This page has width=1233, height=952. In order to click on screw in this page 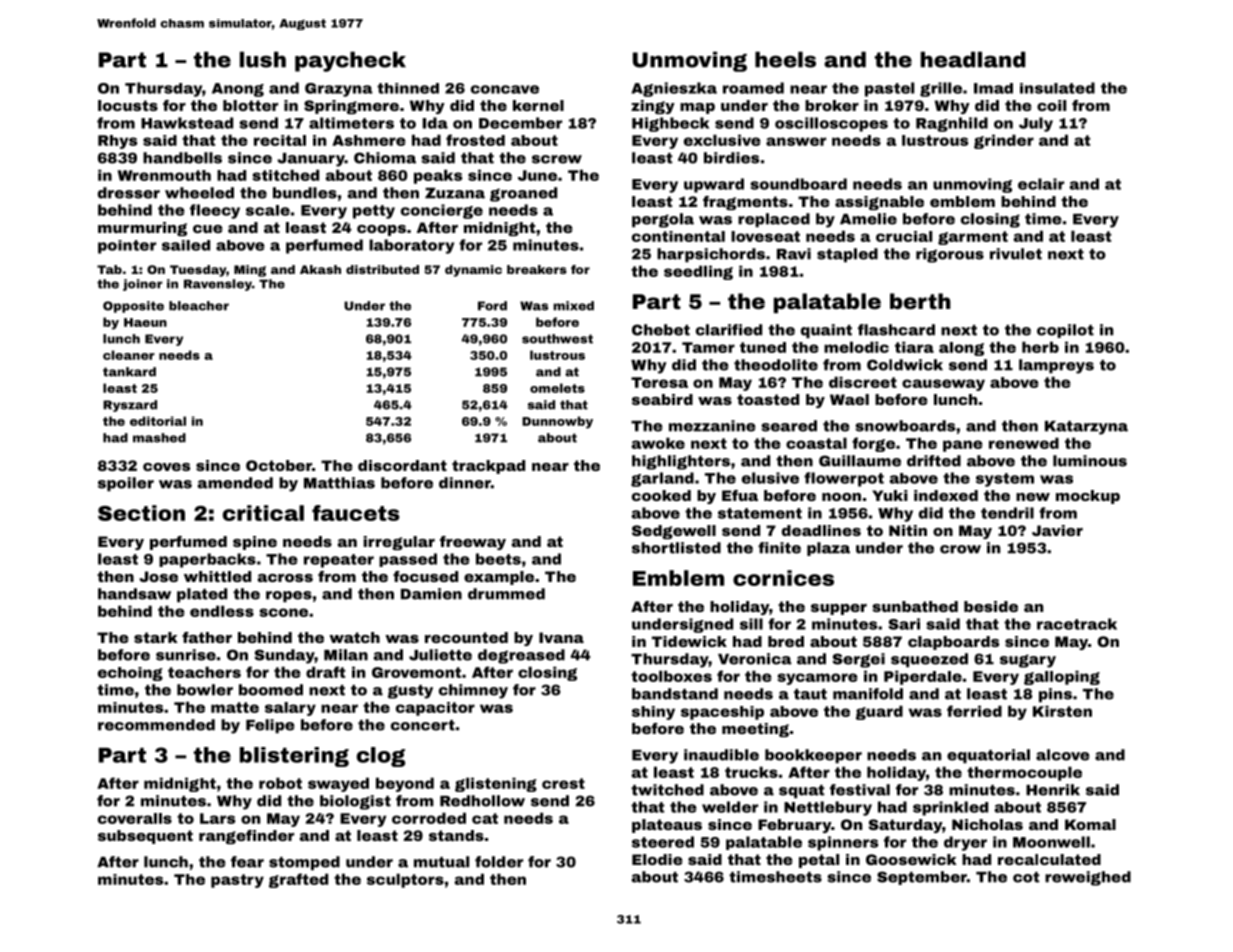, I will do `click(557, 159)`.
